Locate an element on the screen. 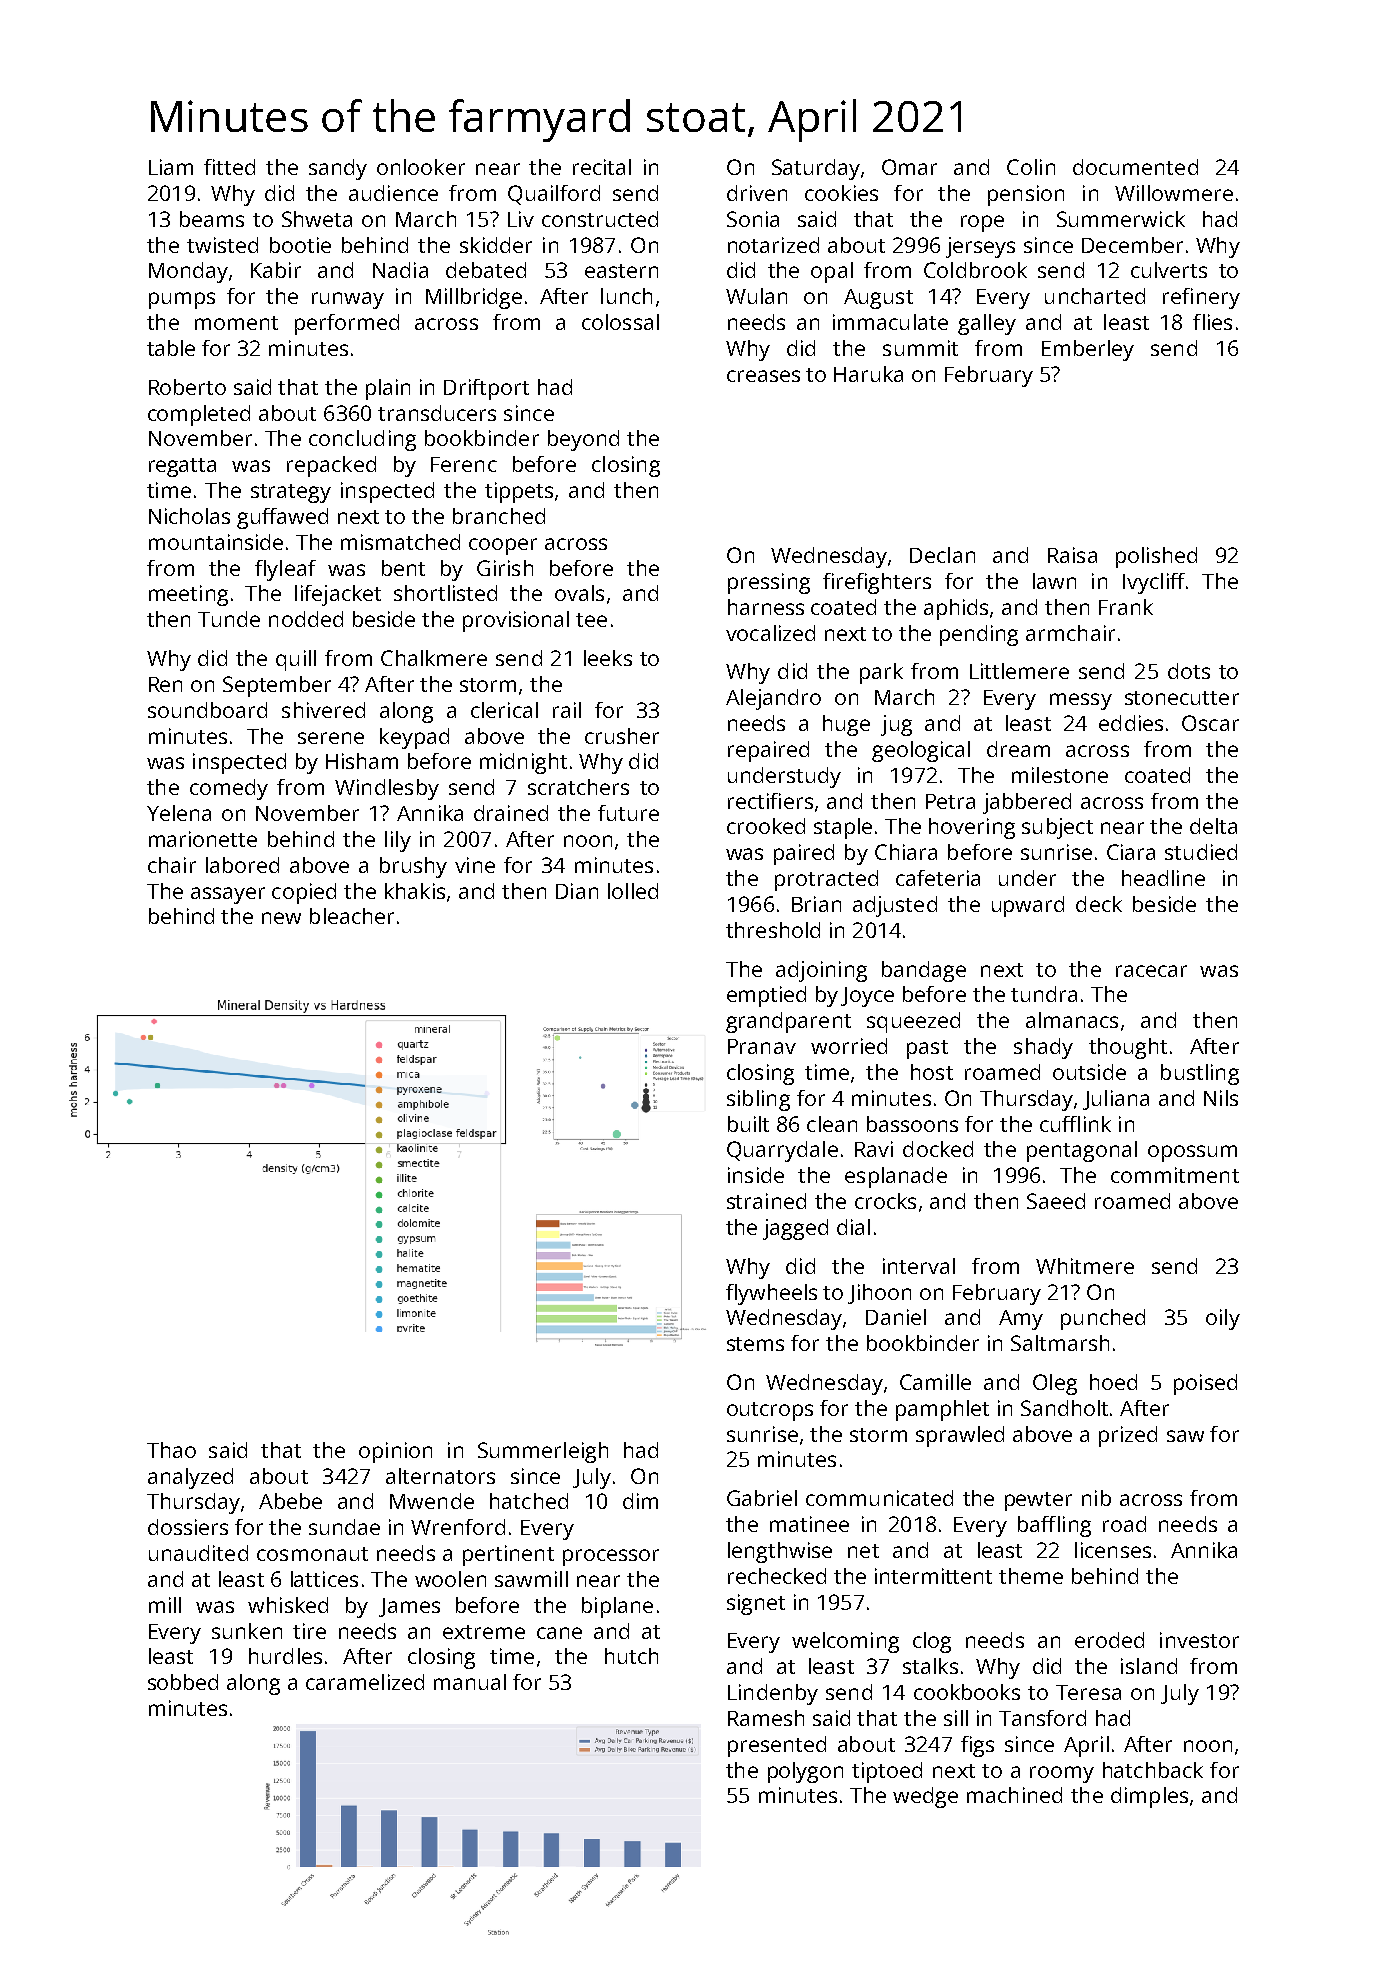 The height and width of the screenshot is (1969, 1386). machined is located at coordinates (1014, 1795).
